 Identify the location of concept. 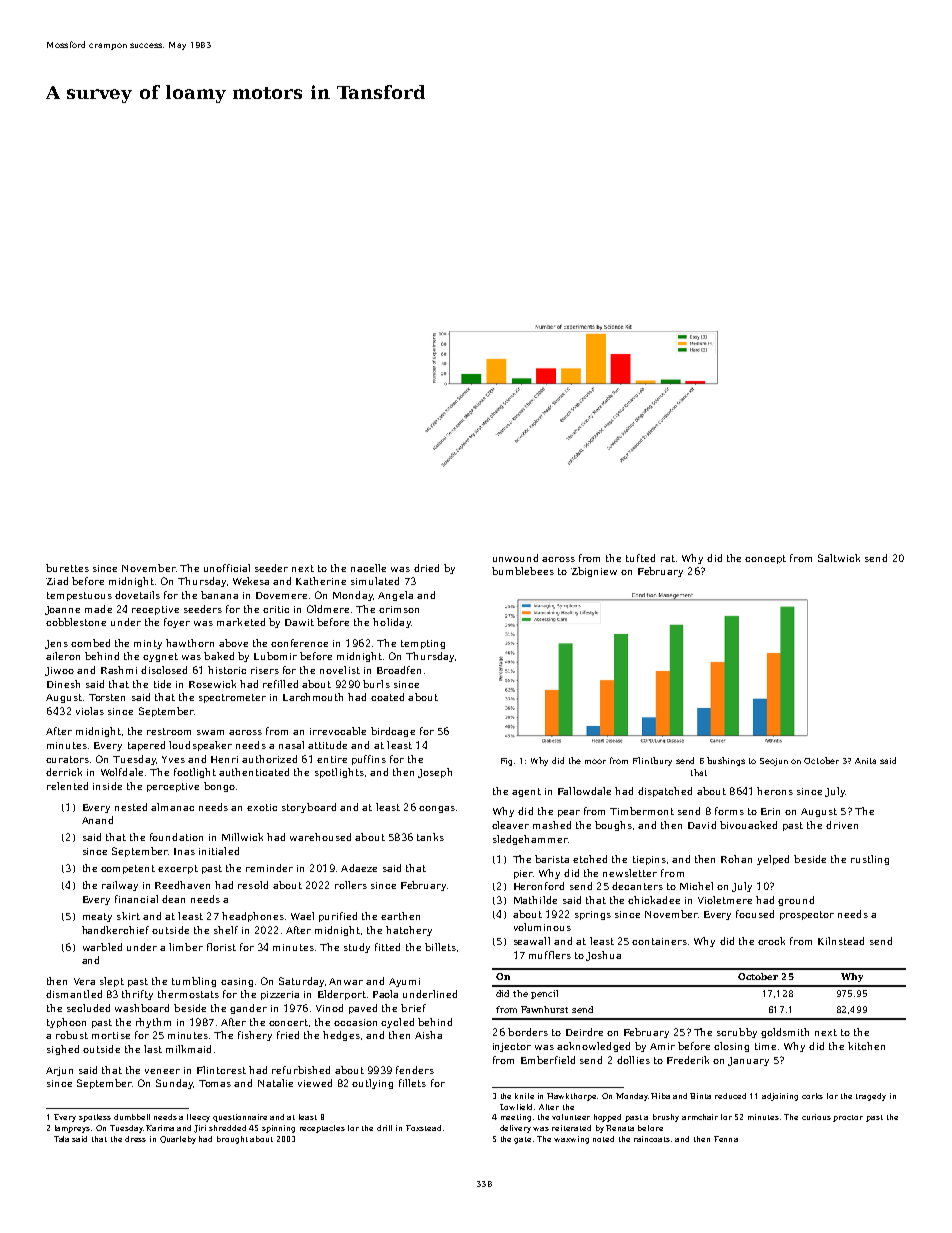
(765, 559).
